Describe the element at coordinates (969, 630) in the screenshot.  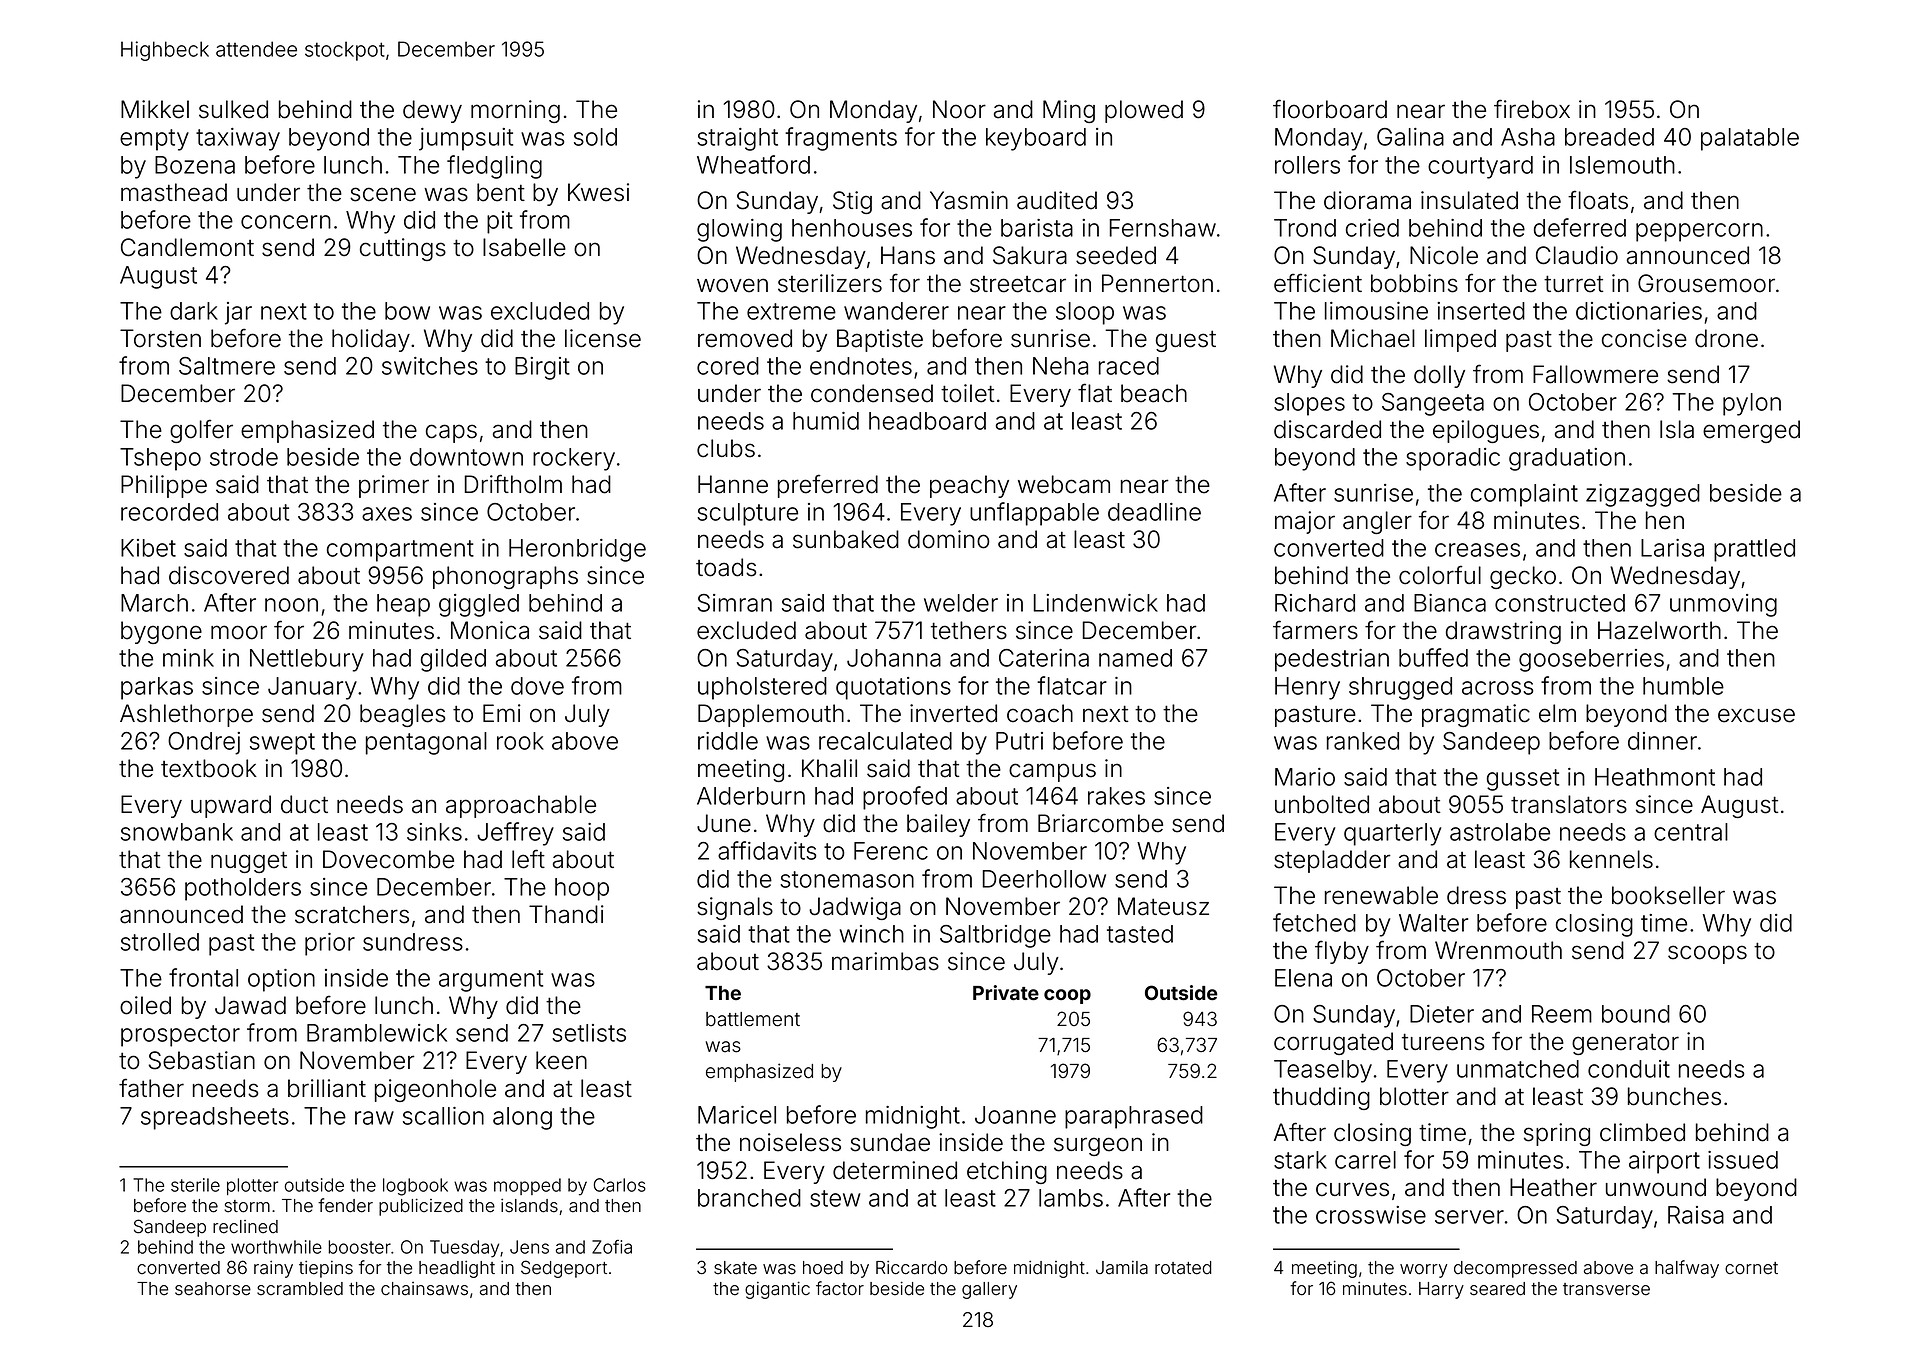
I see `tethers` at that location.
